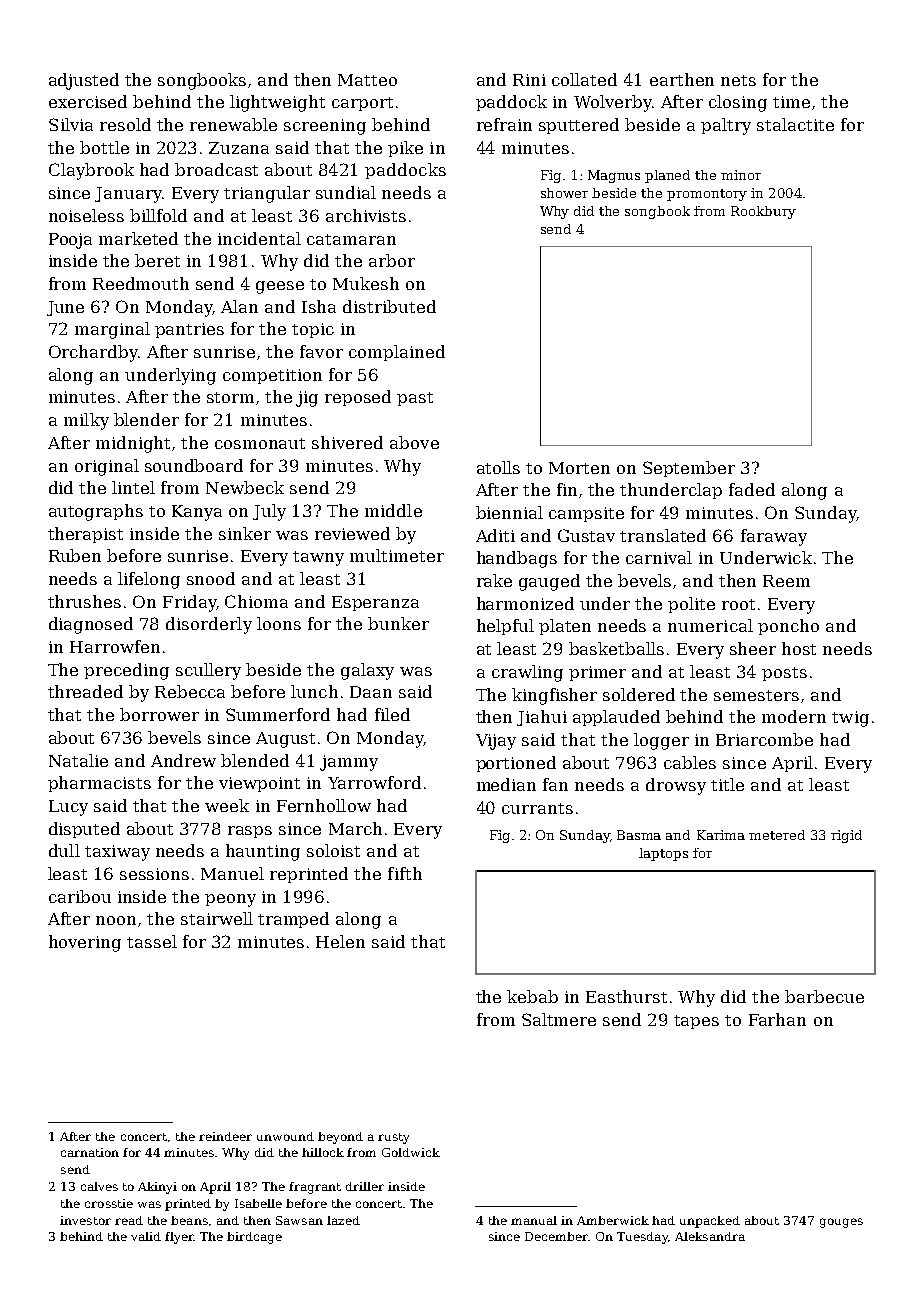 The image size is (924, 1314). Describe the element at coordinates (661, 741) in the image. I see `logger` at that location.
